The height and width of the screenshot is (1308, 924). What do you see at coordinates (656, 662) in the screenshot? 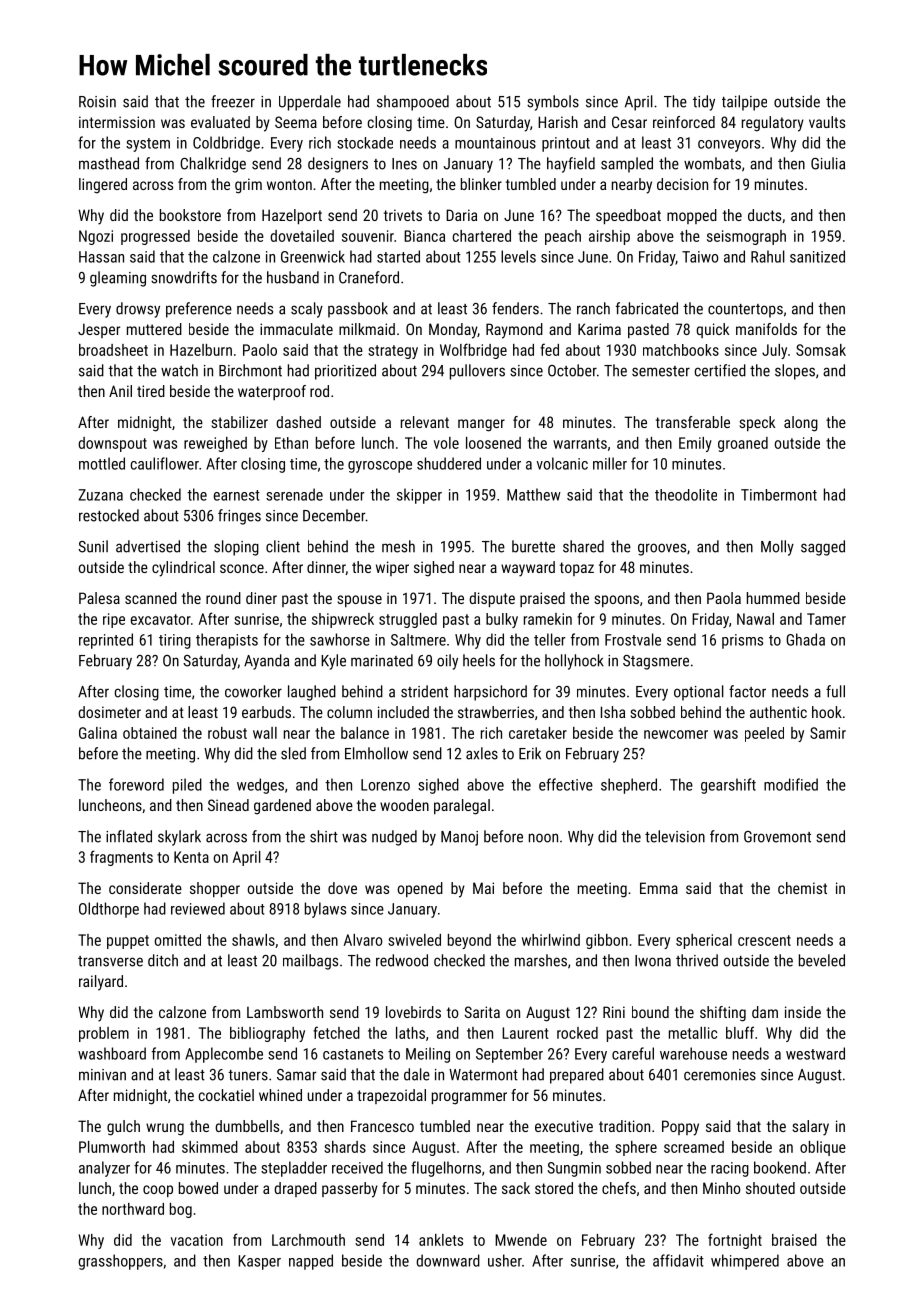
I see `Stagsmere` at bounding box center [656, 662].
